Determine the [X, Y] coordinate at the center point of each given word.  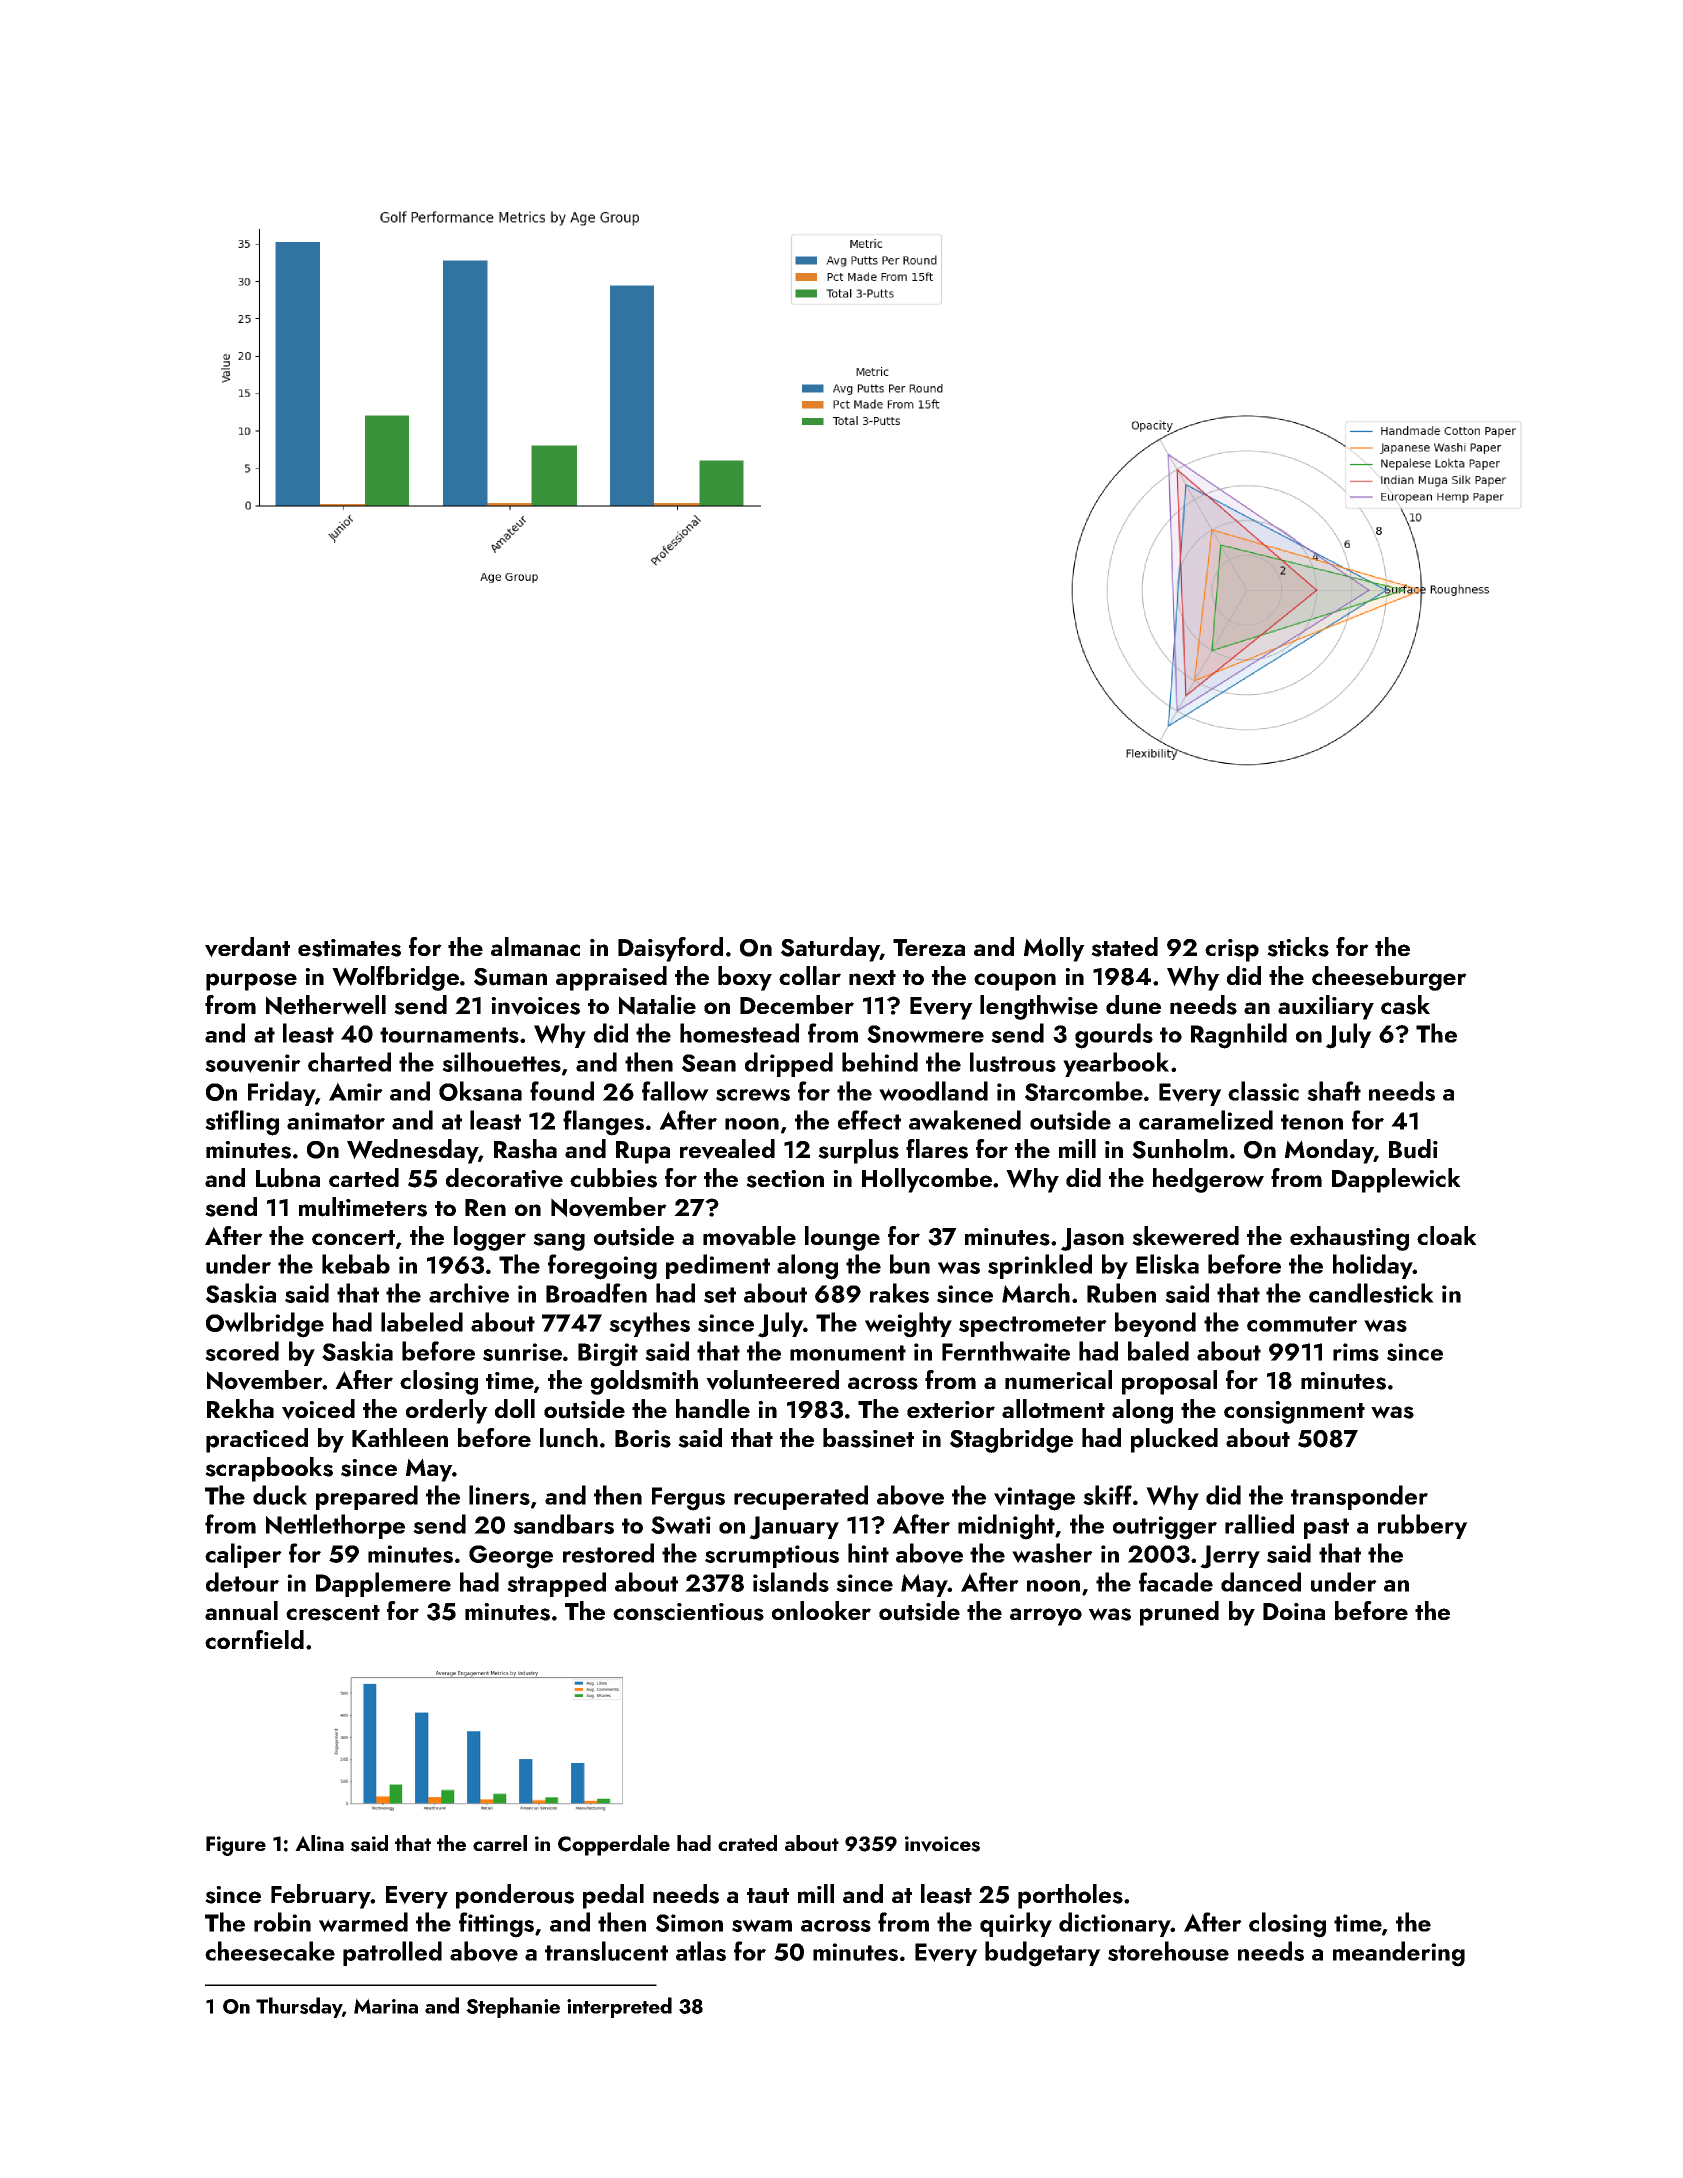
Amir [356, 1091]
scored [242, 1351]
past [1326, 1528]
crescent [333, 1613]
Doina [1294, 1611]
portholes [1070, 1896]
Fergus [688, 1499]
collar [810, 975]
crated [747, 1843]
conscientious [688, 1612]
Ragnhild [1239, 1036]
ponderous [515, 1896]
